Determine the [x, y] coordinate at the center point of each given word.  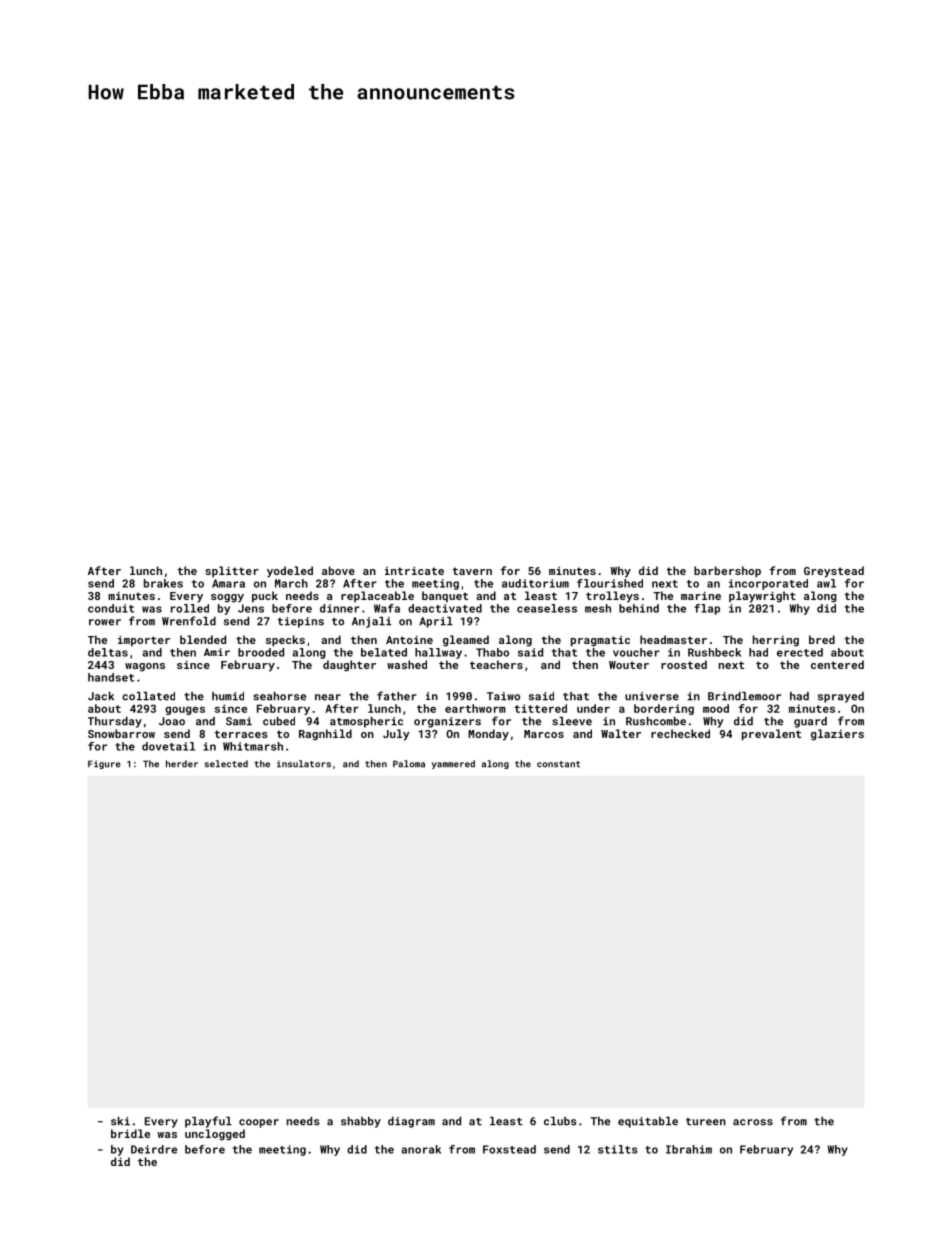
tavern [472, 571]
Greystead [834, 572]
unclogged [215, 1135]
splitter [232, 571]
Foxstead [509, 1149]
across [753, 1122]
